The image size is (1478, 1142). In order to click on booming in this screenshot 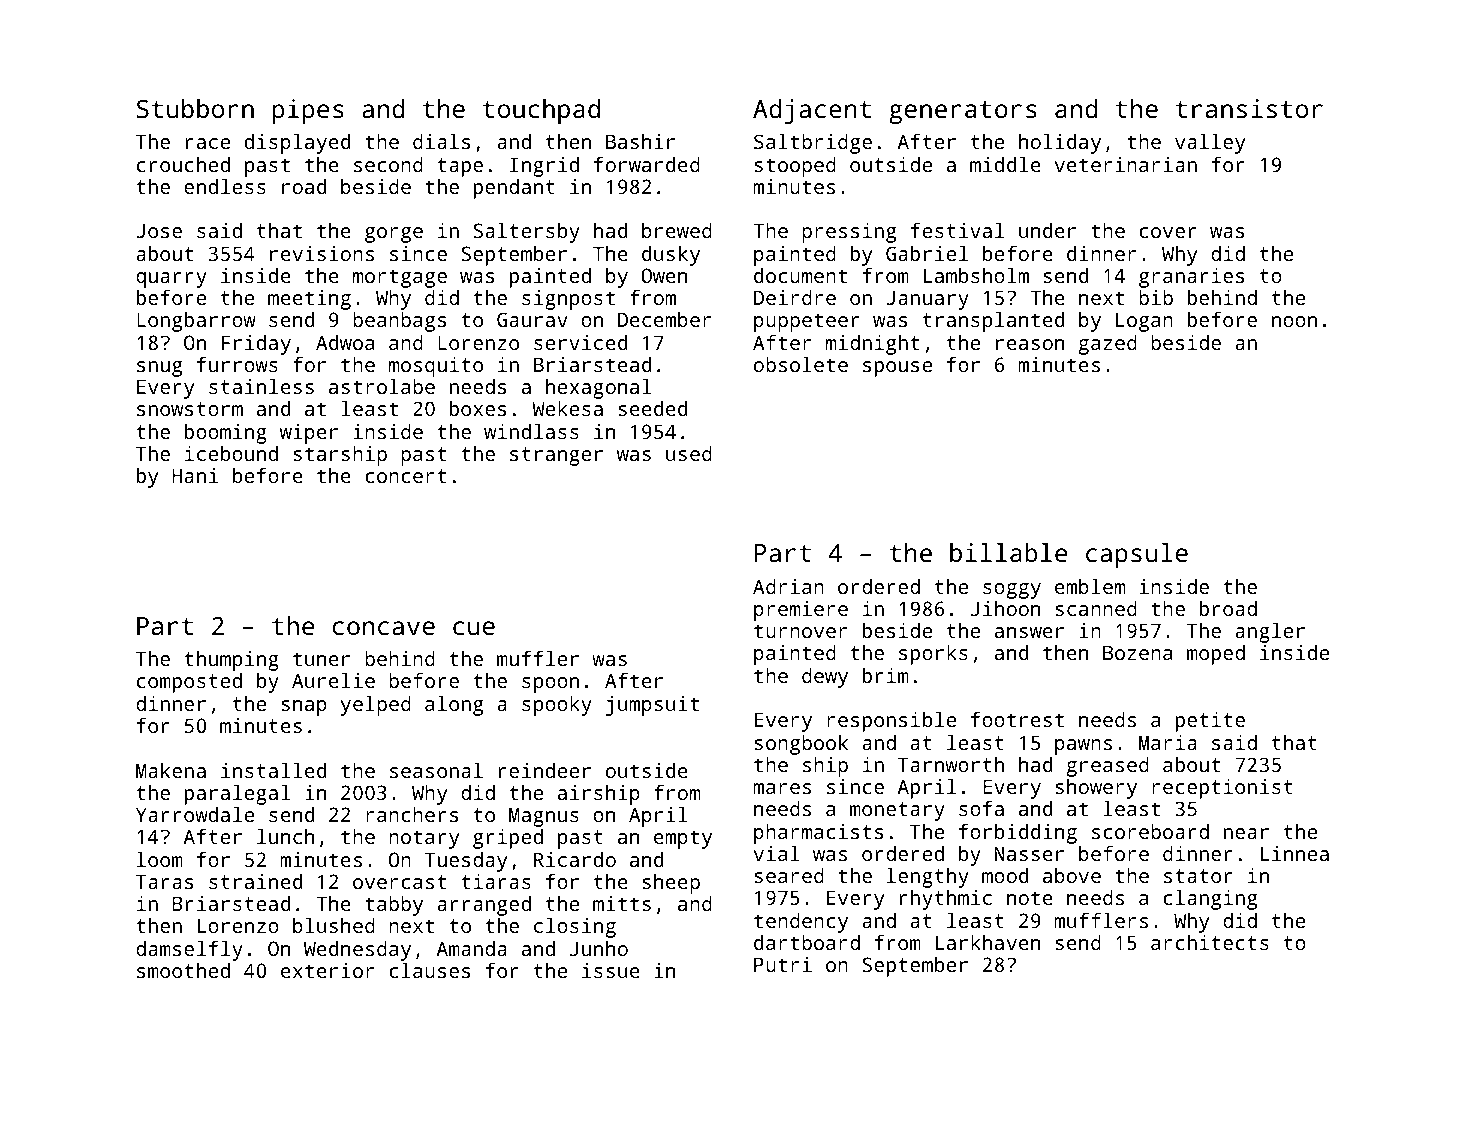, I will do `click(226, 433)`.
